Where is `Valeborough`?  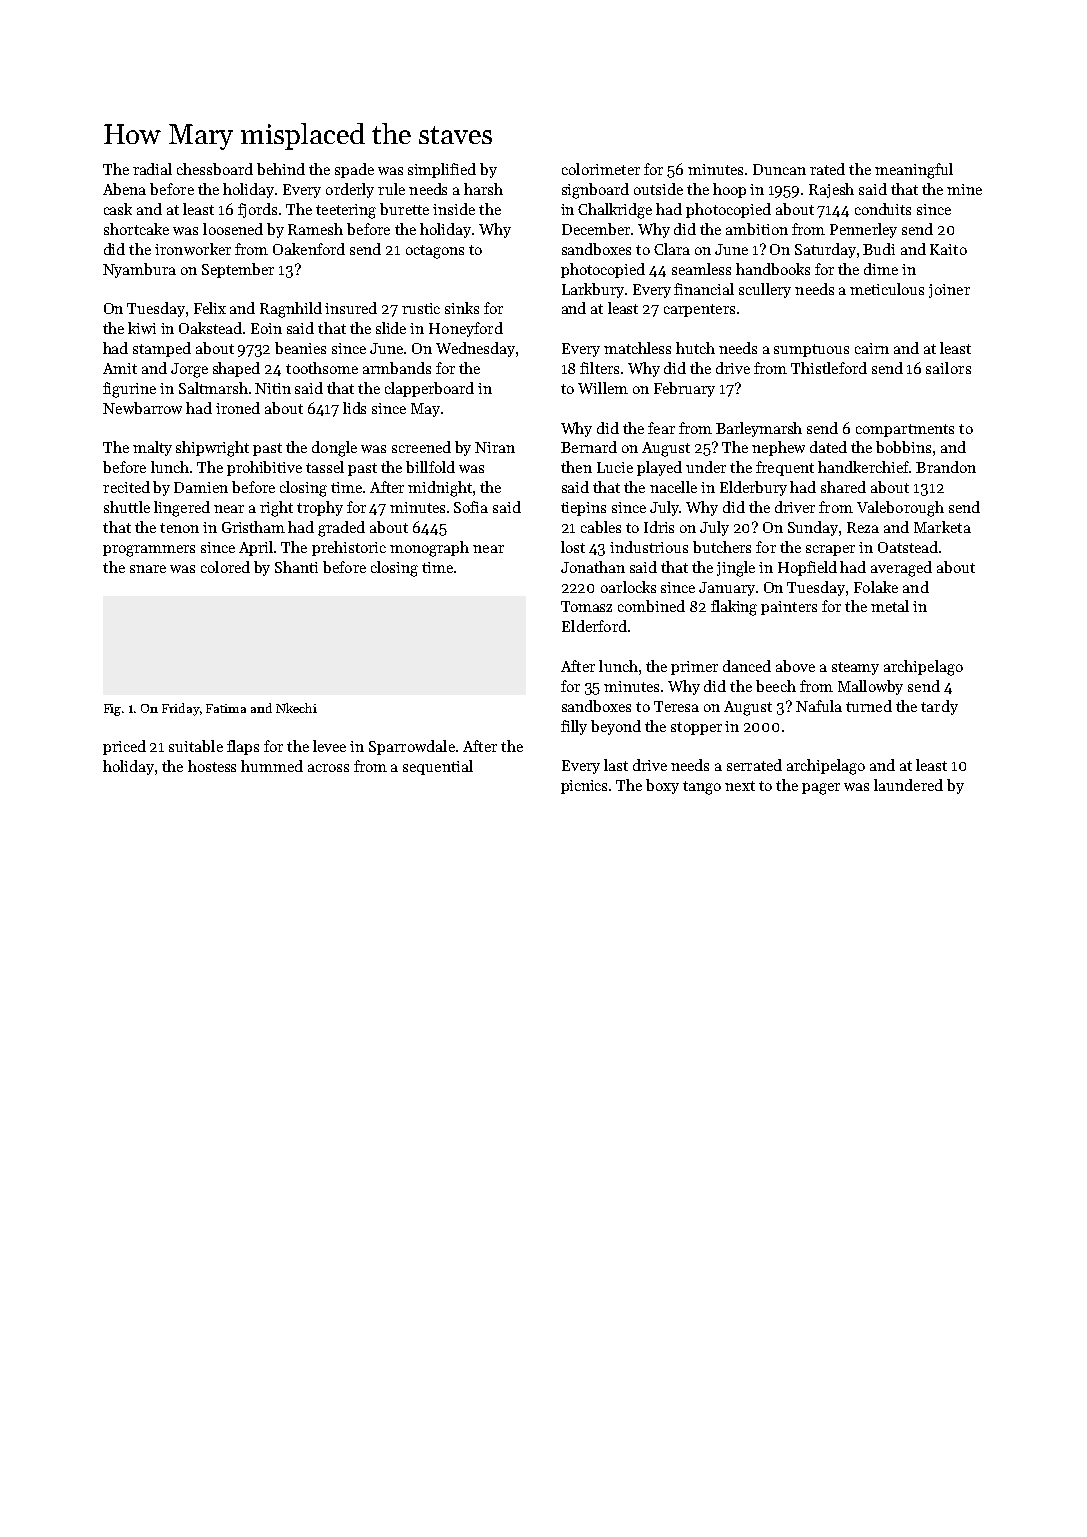 Valeborough is located at coordinates (900, 509).
